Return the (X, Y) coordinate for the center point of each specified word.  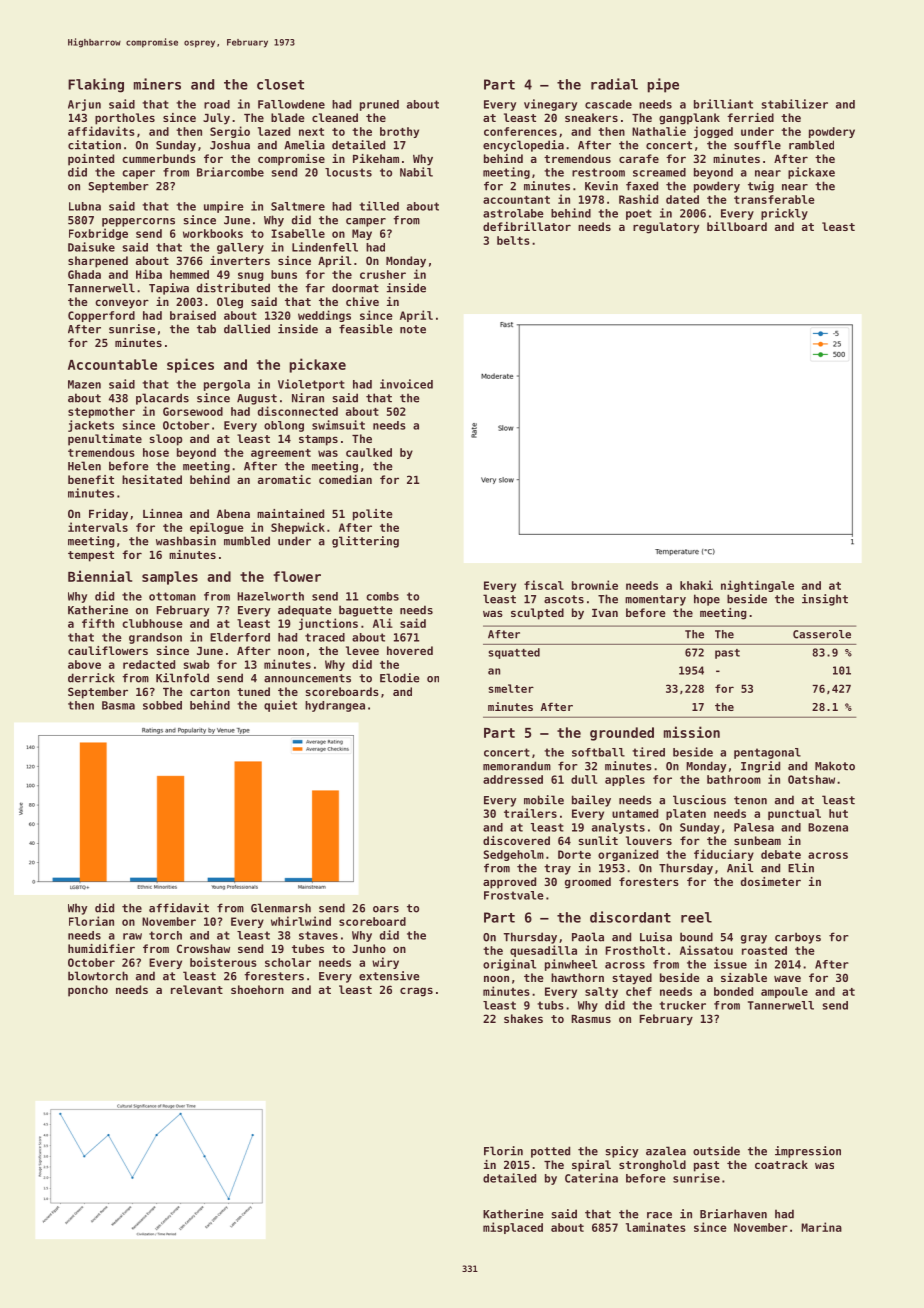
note (413, 329)
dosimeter (771, 881)
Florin (503, 1151)
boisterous (223, 962)
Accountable (112, 364)
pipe (663, 85)
